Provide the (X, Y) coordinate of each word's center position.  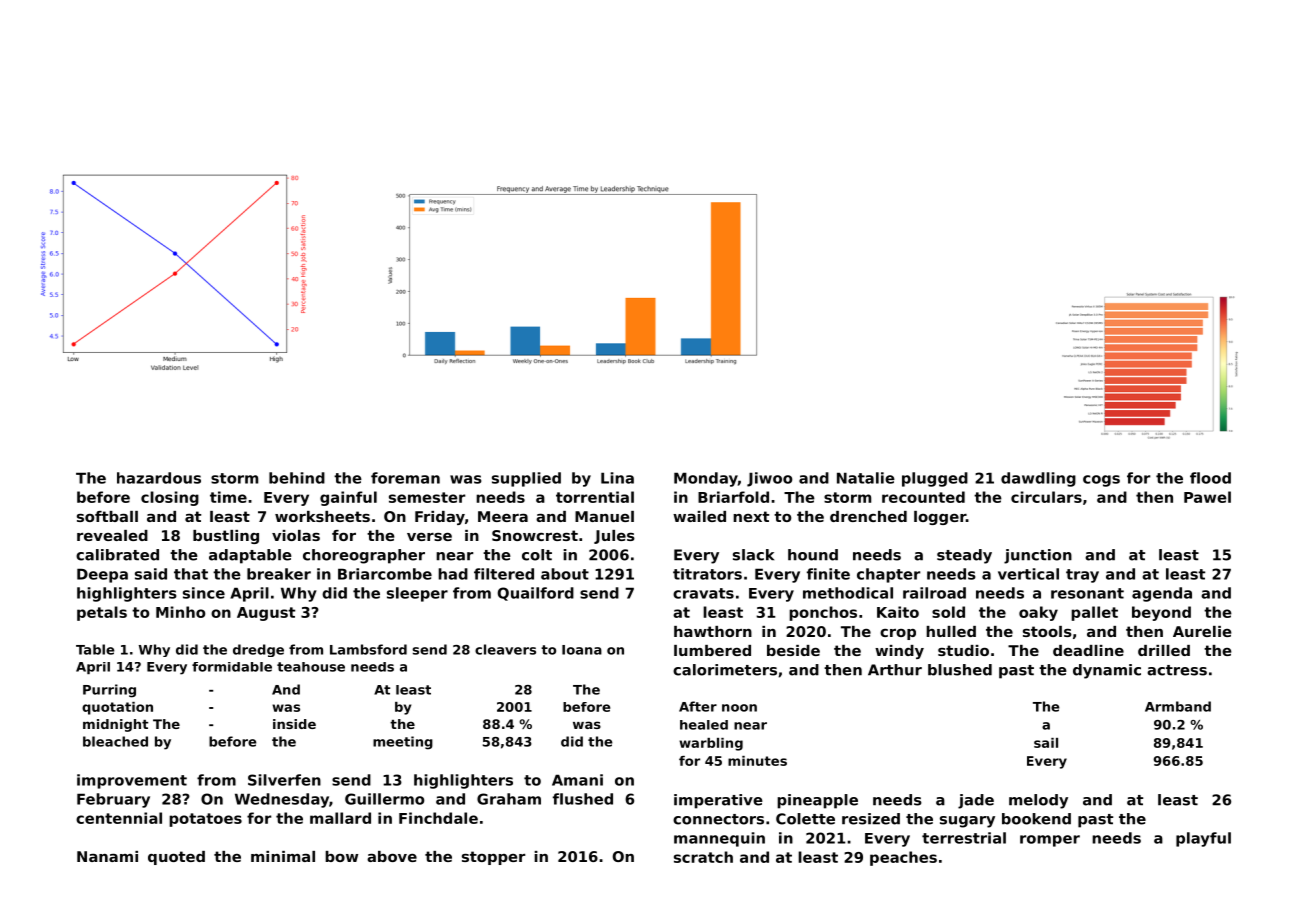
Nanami (107, 856)
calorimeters (725, 670)
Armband (1178, 706)
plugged (935, 479)
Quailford (536, 594)
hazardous (159, 478)
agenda (1162, 594)
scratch (703, 857)
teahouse (311, 667)
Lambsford (368, 649)
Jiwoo (769, 479)
